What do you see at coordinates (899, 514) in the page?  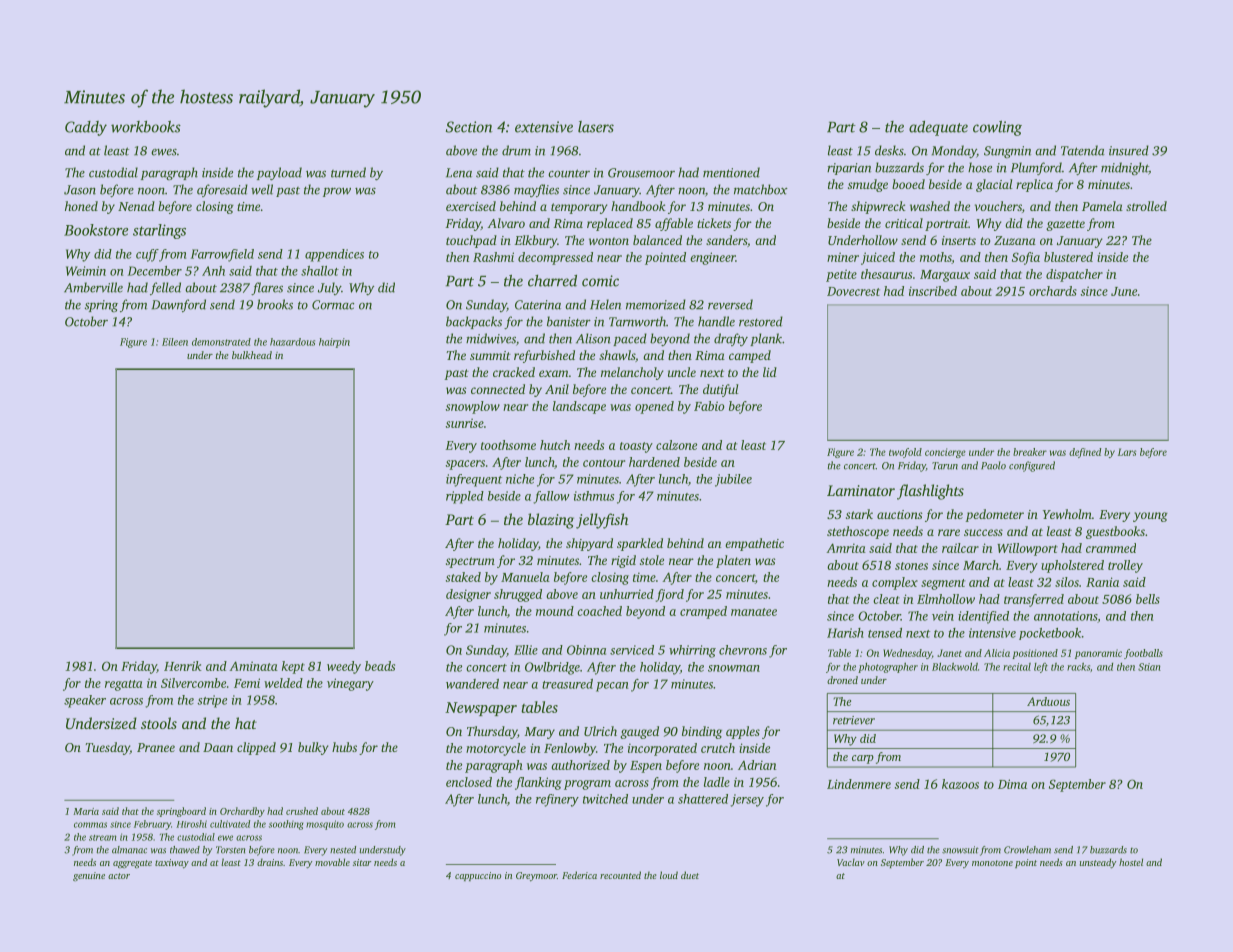 I see `auctions` at bounding box center [899, 514].
